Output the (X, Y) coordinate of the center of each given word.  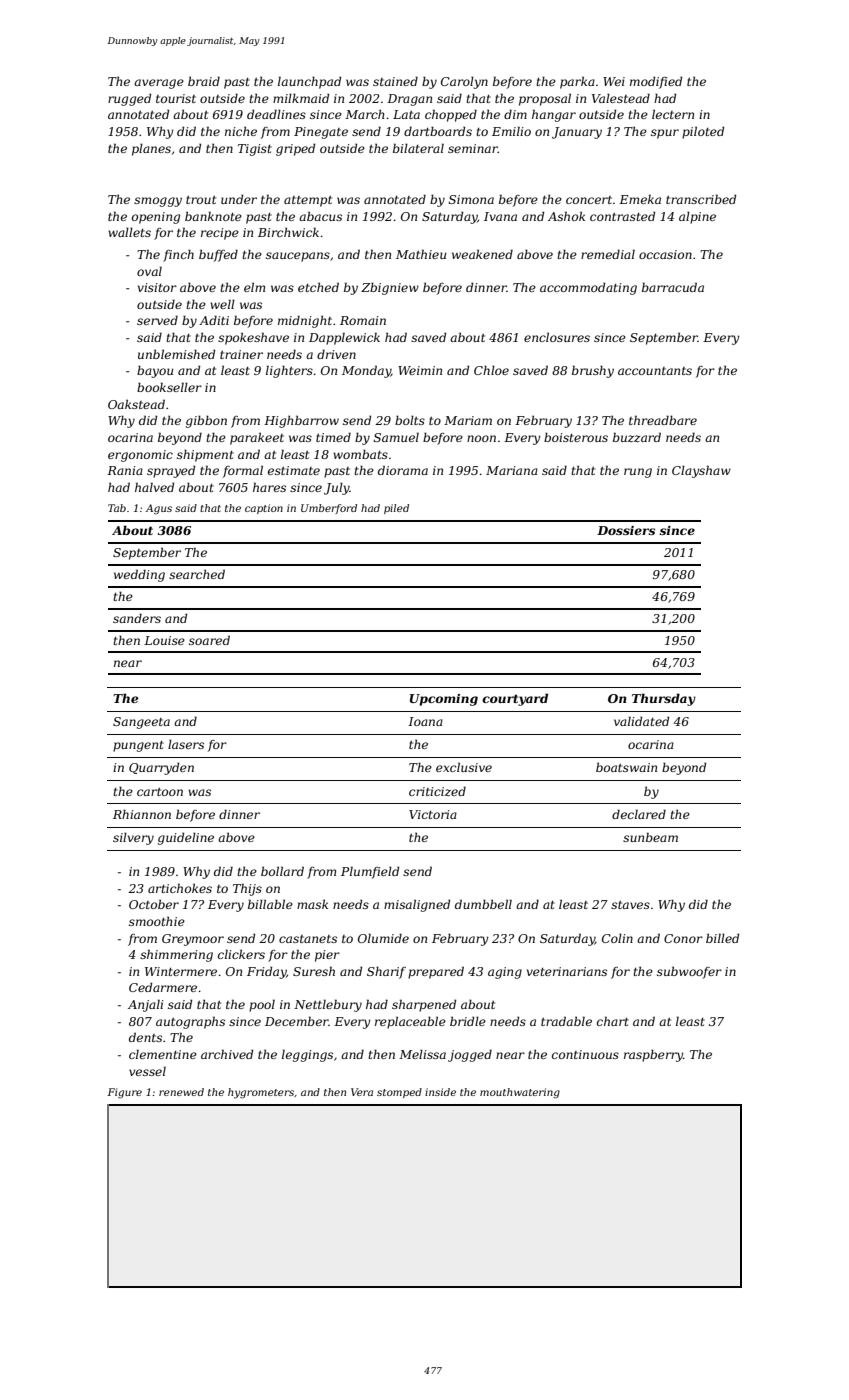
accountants (655, 371)
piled (396, 509)
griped (295, 149)
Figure (124, 1093)
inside (440, 1092)
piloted (703, 132)
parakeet (257, 439)
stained (395, 81)
